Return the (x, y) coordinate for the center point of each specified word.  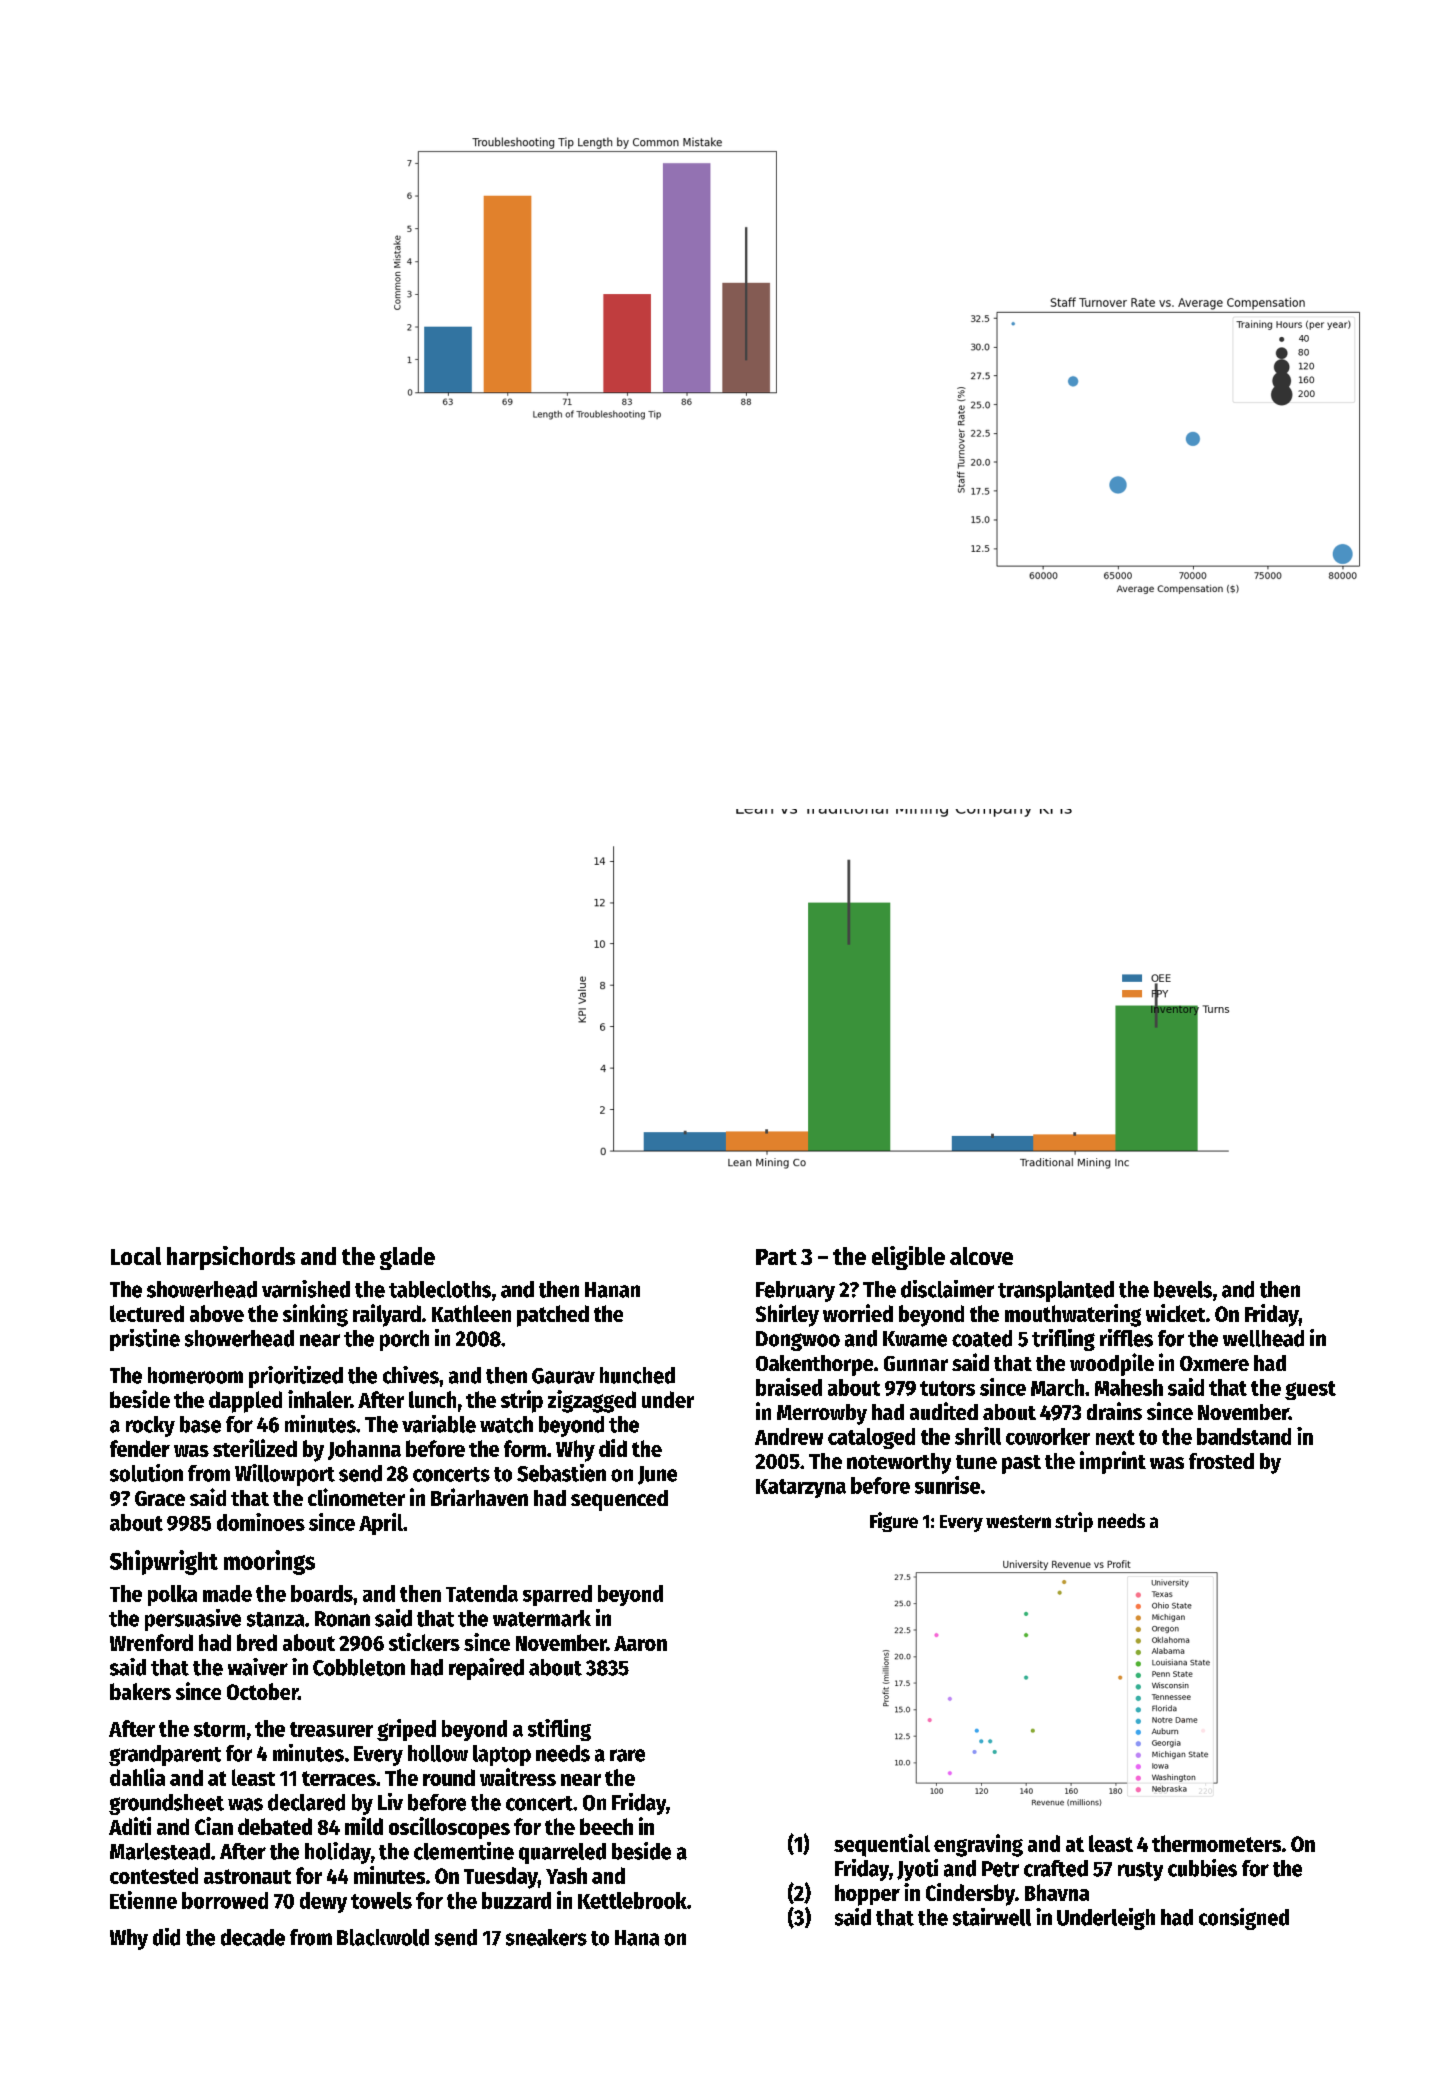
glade (407, 1258)
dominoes (261, 1522)
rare (627, 1755)
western (1018, 1521)
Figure (894, 1522)
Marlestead (160, 1851)
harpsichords (231, 1258)
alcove (981, 1256)
